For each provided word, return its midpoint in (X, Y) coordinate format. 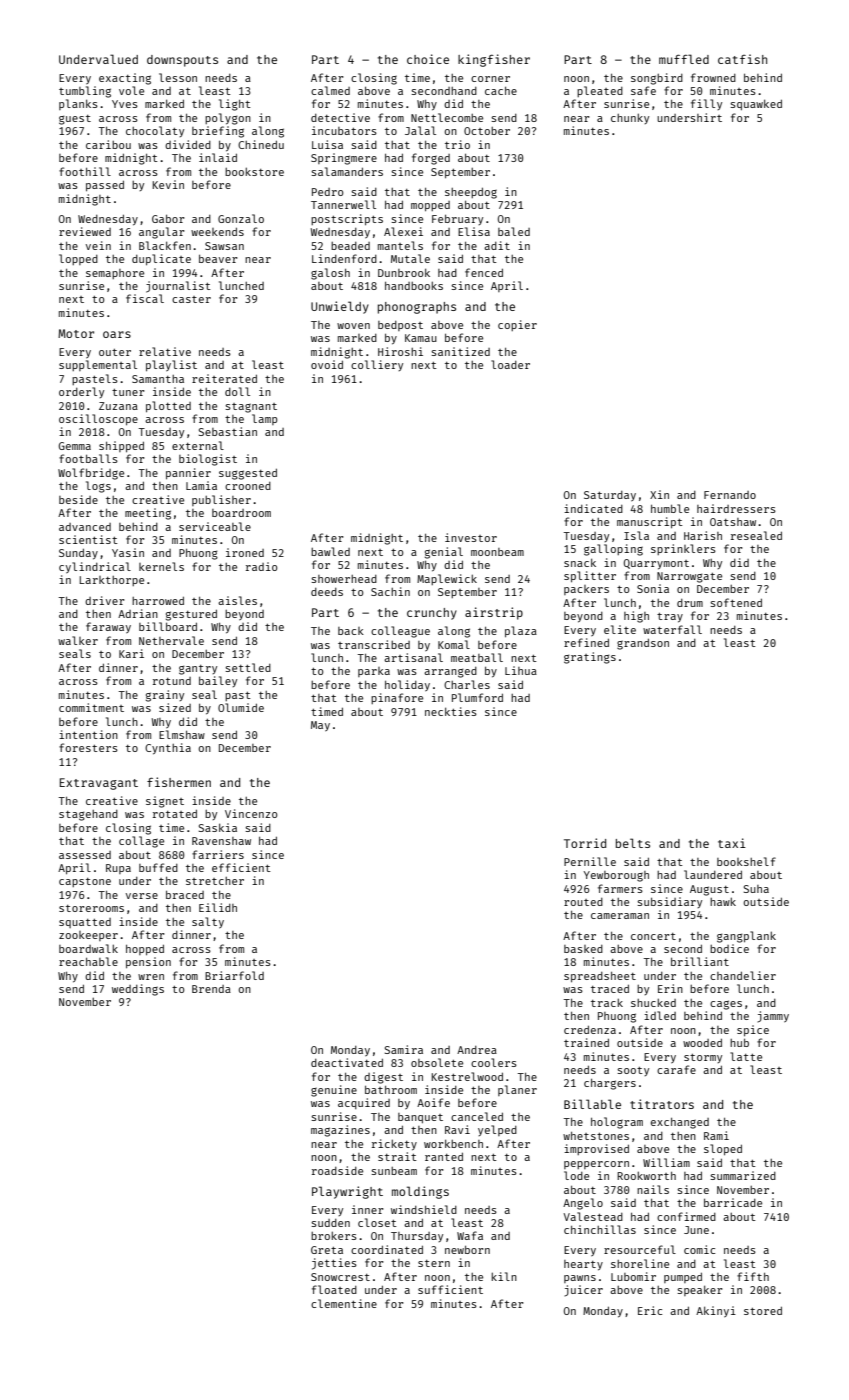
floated (334, 1289)
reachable (88, 961)
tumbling (85, 92)
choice (428, 59)
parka (374, 672)
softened (736, 602)
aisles (237, 600)
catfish (742, 59)
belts (633, 843)
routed (583, 902)
